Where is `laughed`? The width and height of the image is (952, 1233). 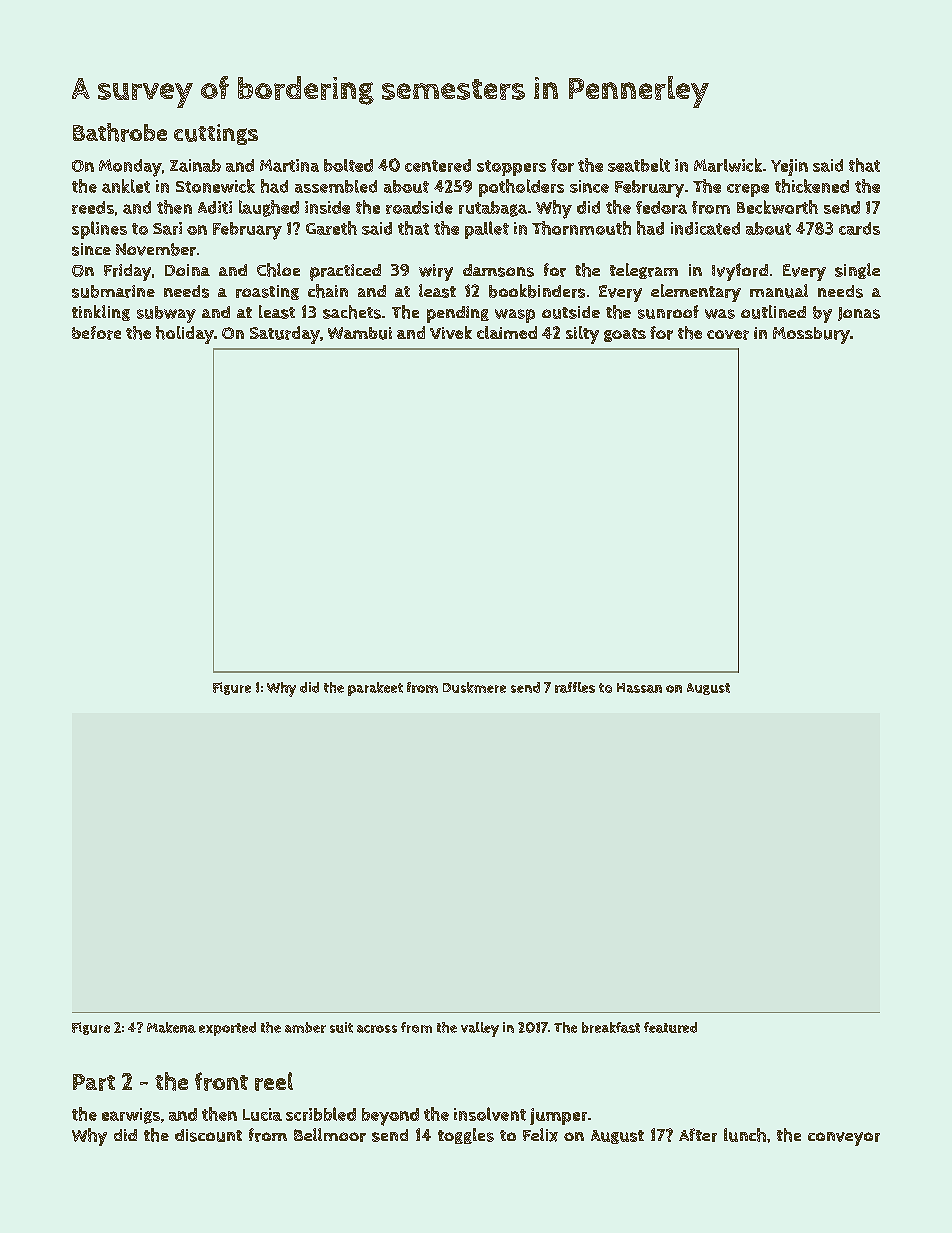 laughed is located at coordinates (269, 208).
